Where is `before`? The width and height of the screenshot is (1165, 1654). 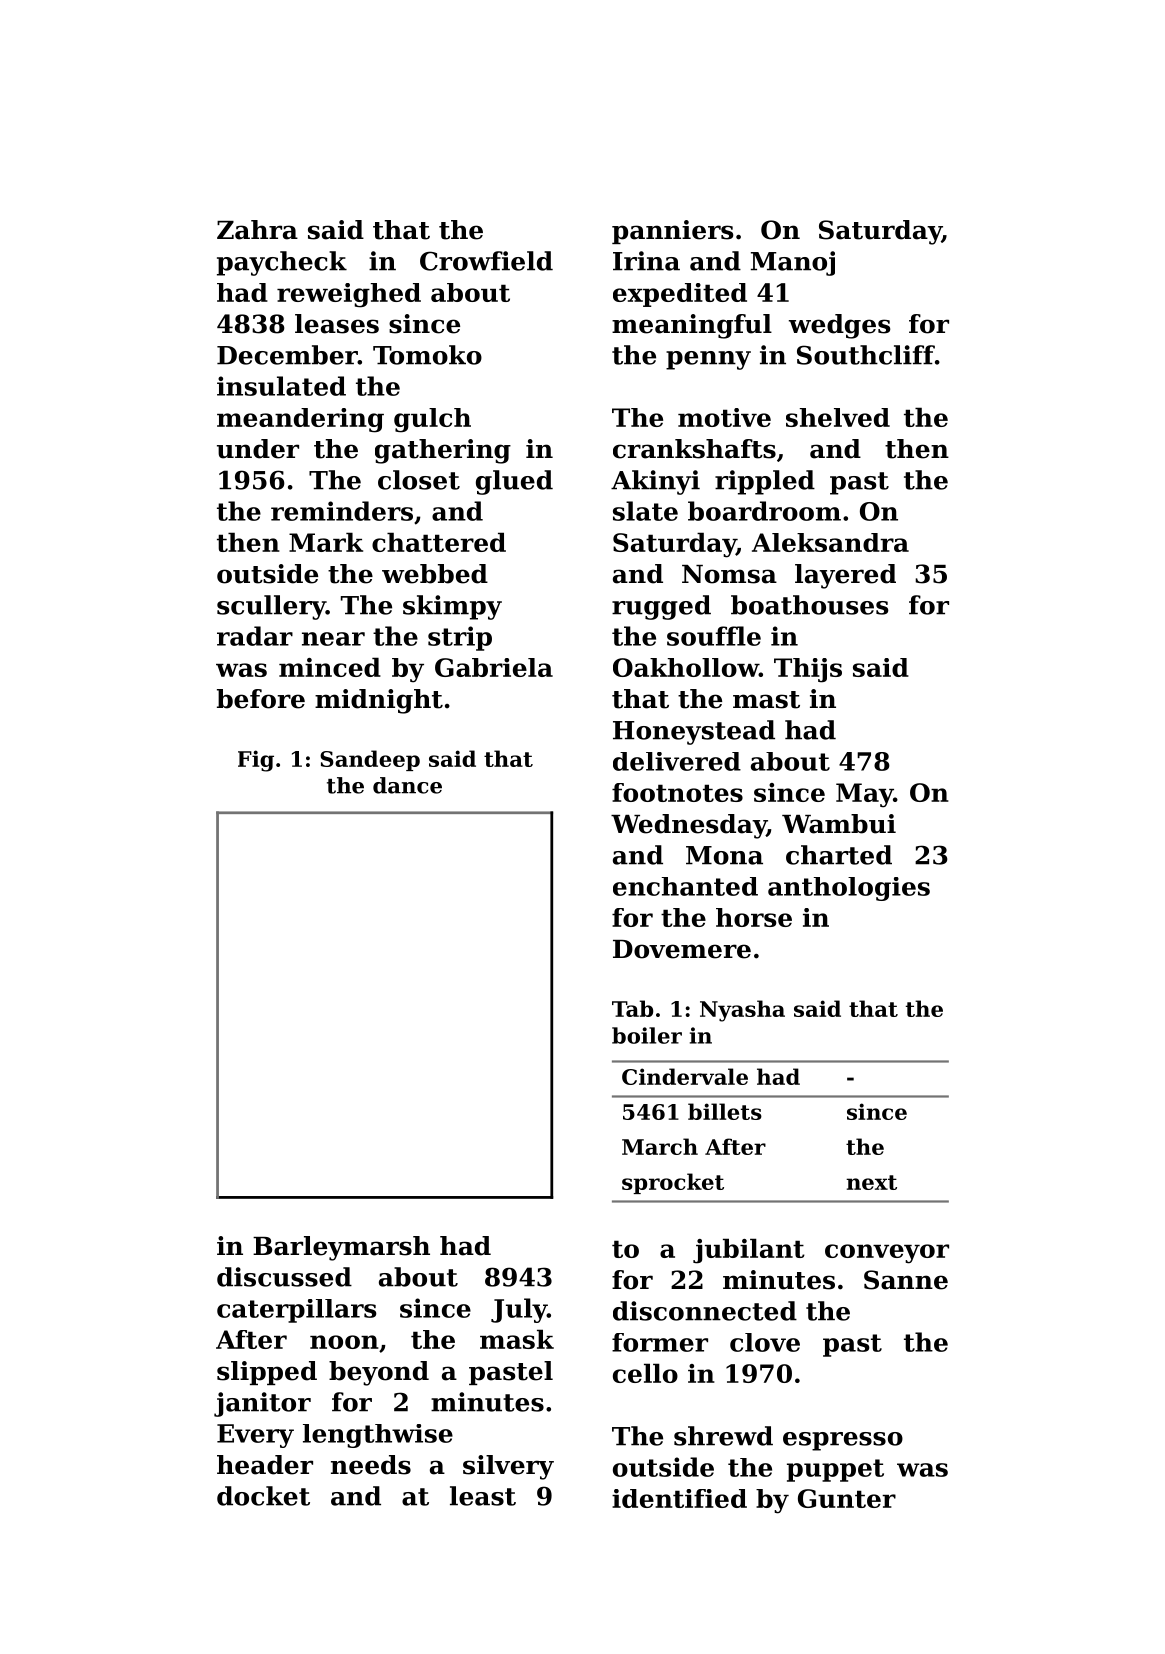
before is located at coordinates (261, 699).
